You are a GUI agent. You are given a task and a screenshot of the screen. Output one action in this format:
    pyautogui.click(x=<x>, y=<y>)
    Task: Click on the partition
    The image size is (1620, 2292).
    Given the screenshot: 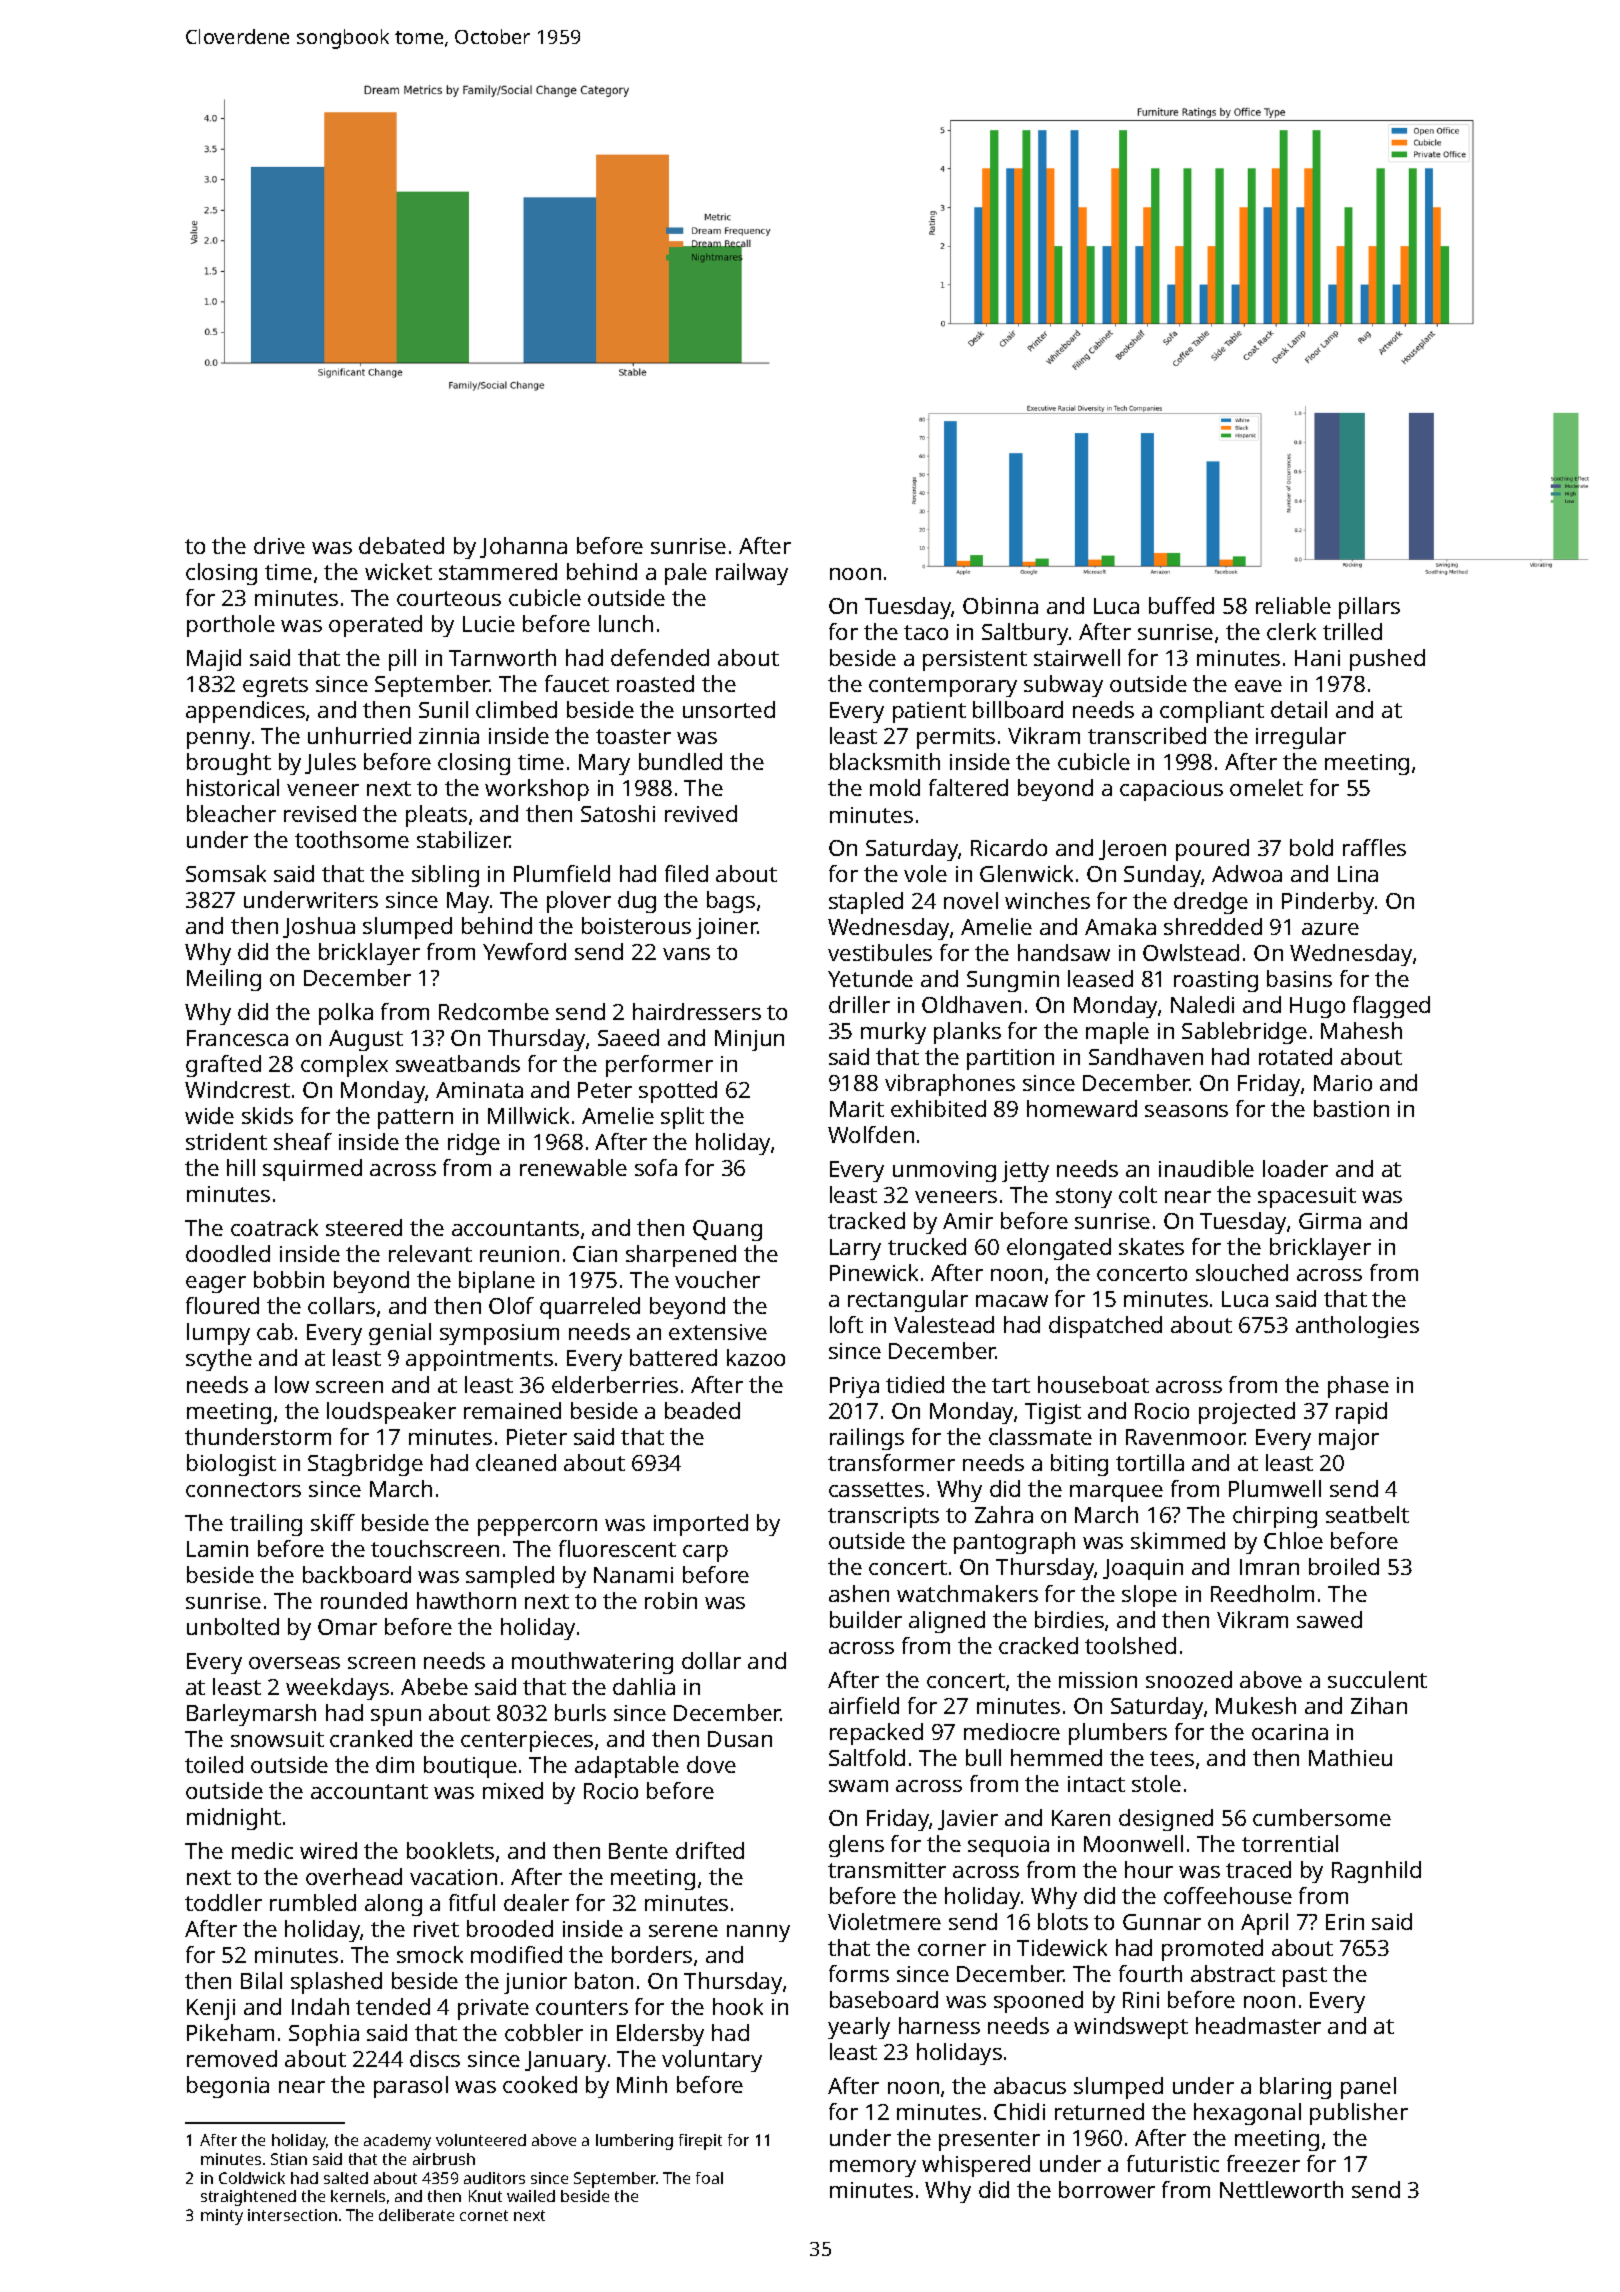 What is the action you would take?
    pyautogui.click(x=1010, y=1059)
